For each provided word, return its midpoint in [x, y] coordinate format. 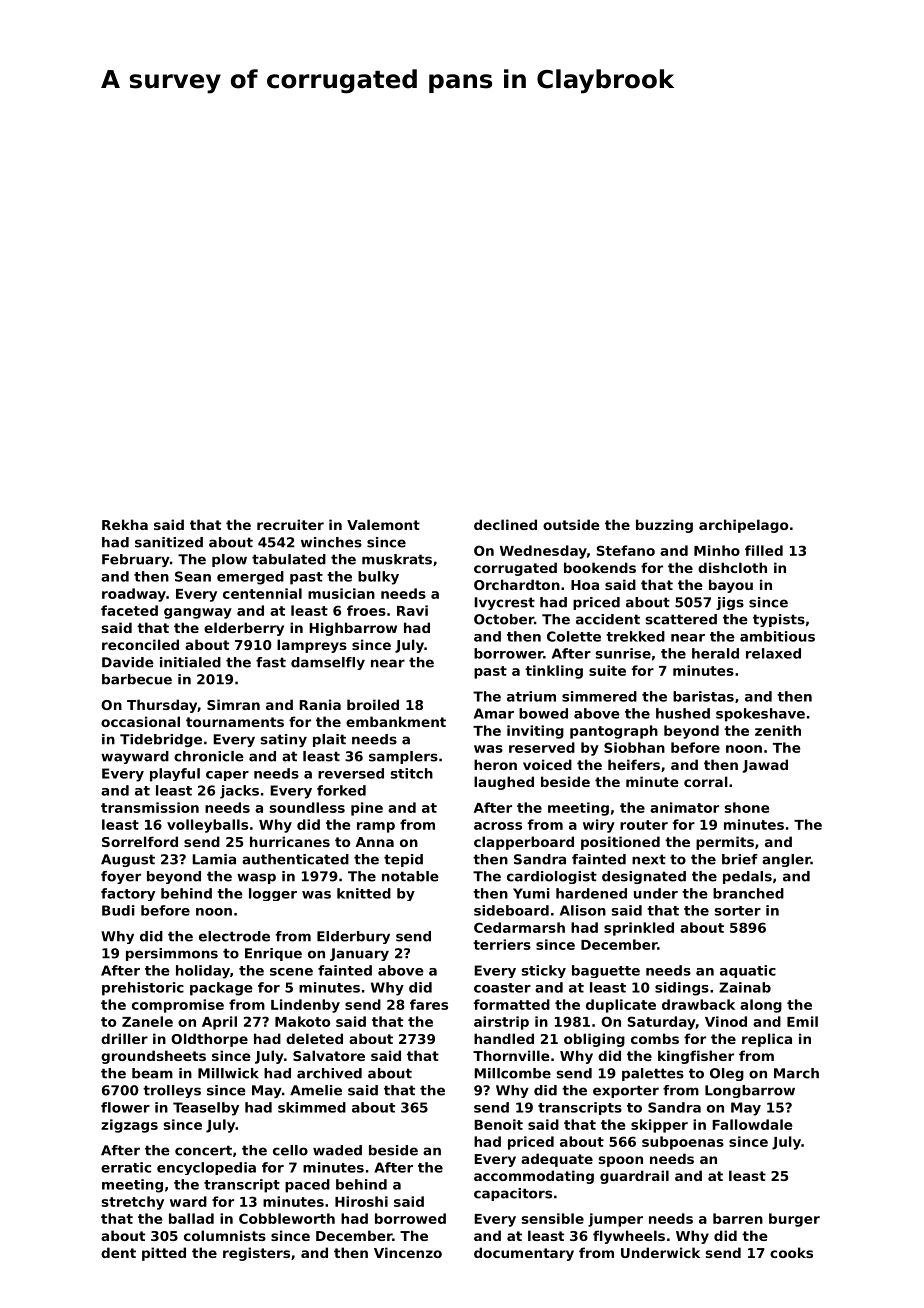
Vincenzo [408, 1252]
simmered [599, 696]
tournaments [235, 722]
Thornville [511, 1055]
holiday [203, 972]
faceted [129, 610]
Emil [802, 1021]
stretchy [132, 1203]
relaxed [773, 653]
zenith [778, 730]
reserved [542, 747]
